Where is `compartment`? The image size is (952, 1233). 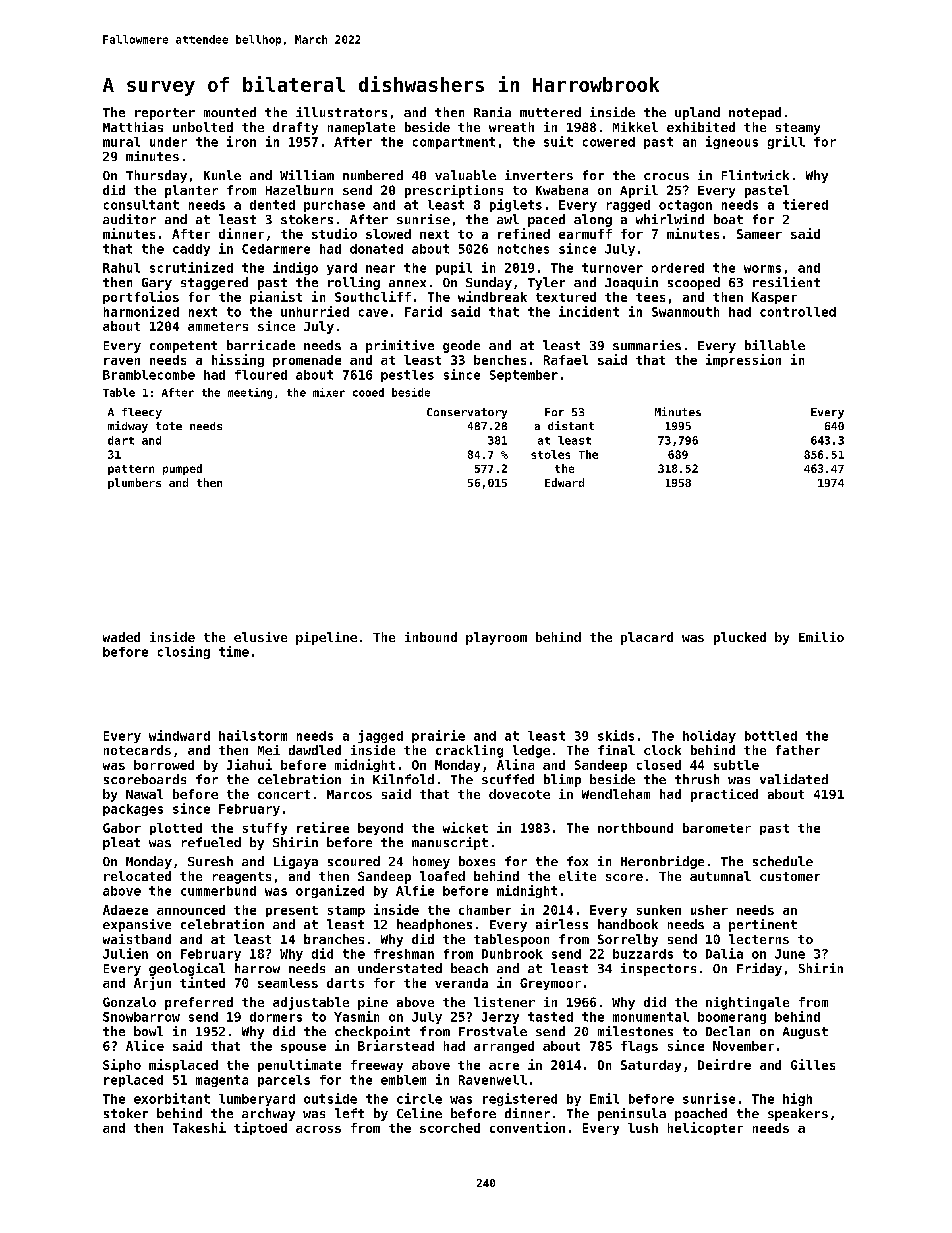 compartment is located at coordinates (454, 143).
